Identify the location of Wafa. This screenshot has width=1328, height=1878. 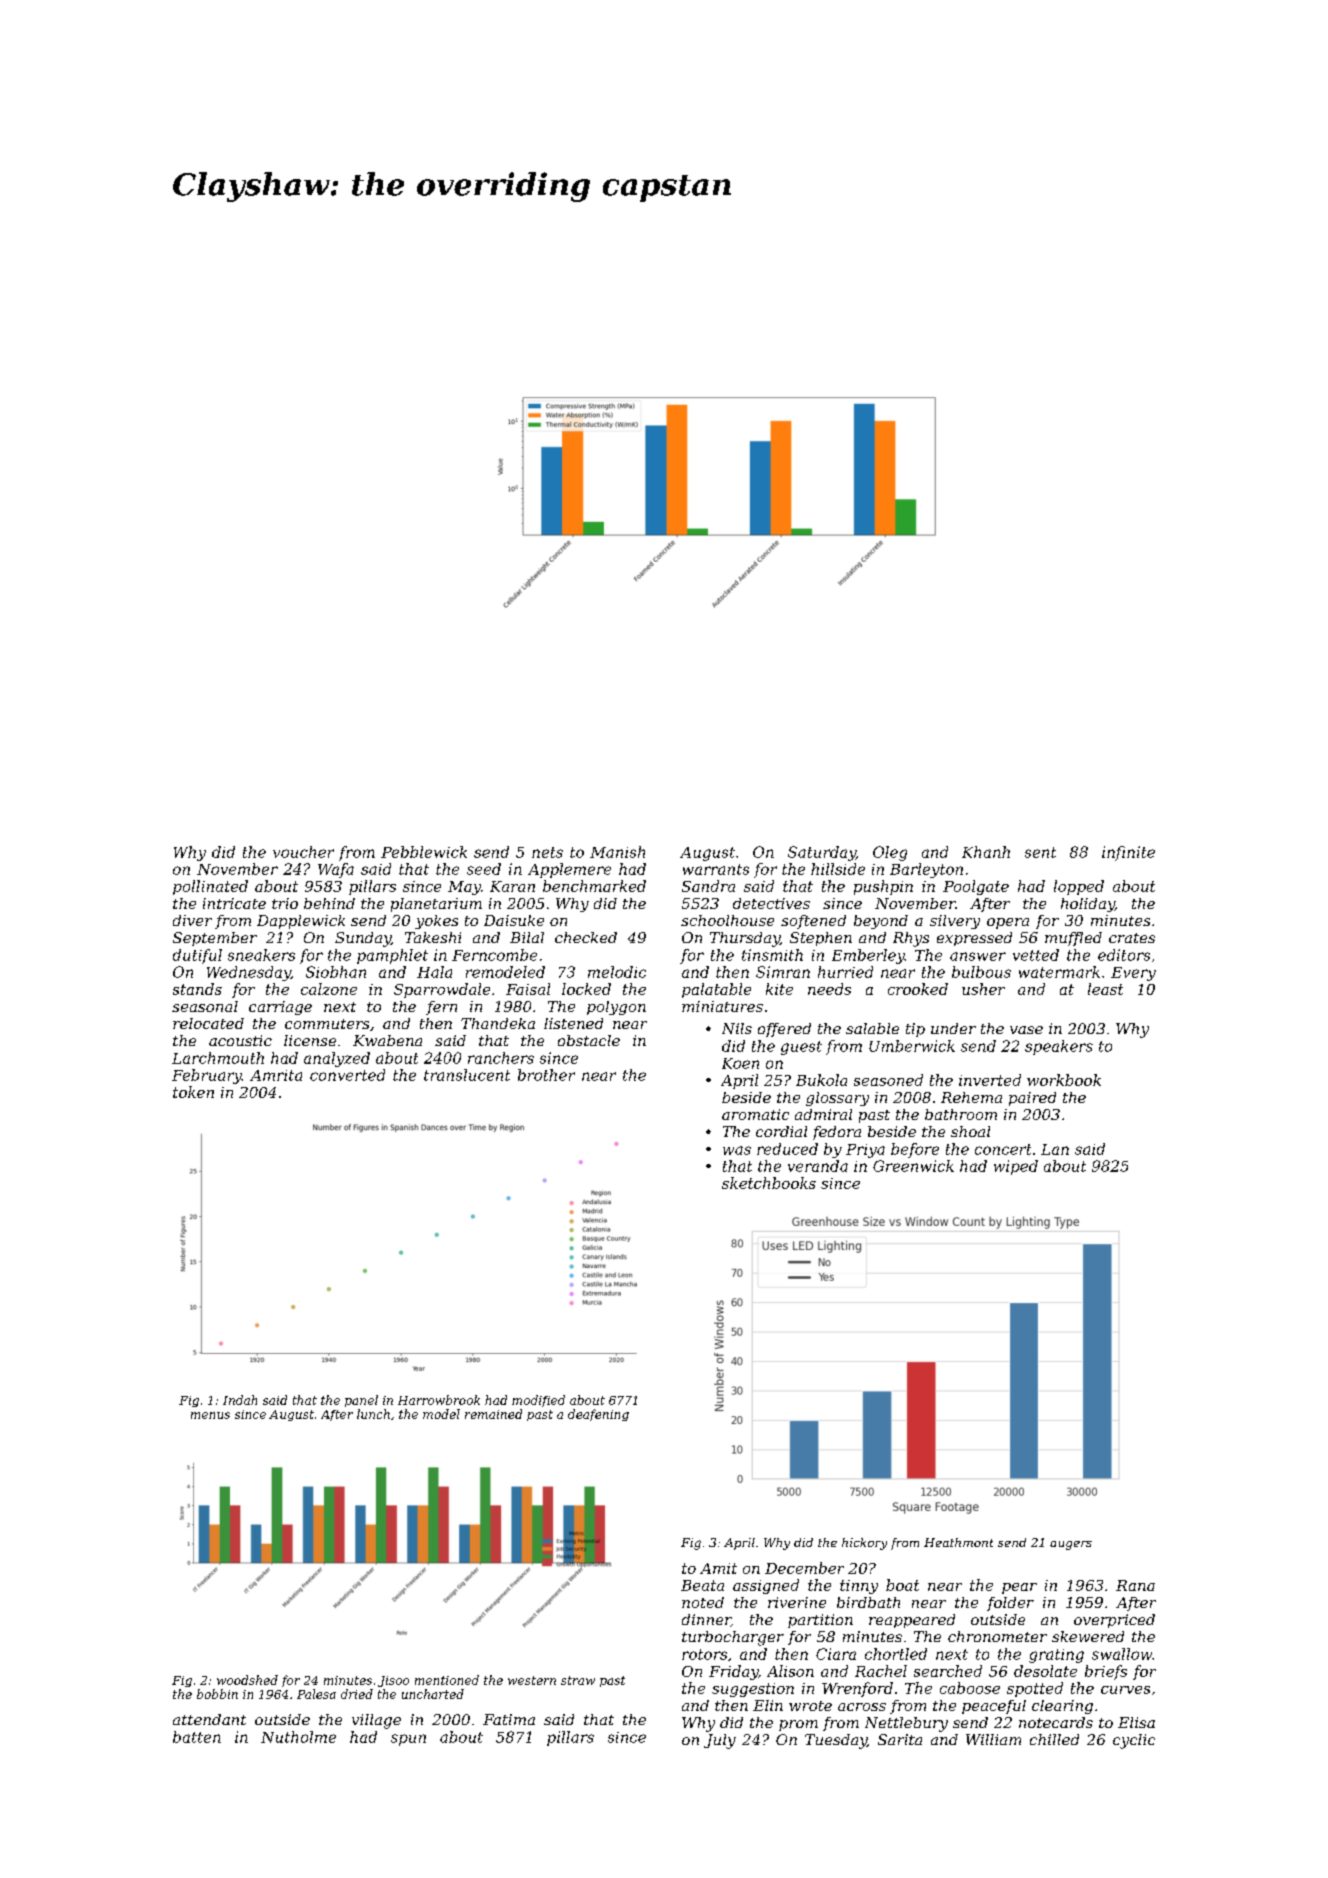
(336, 870).
